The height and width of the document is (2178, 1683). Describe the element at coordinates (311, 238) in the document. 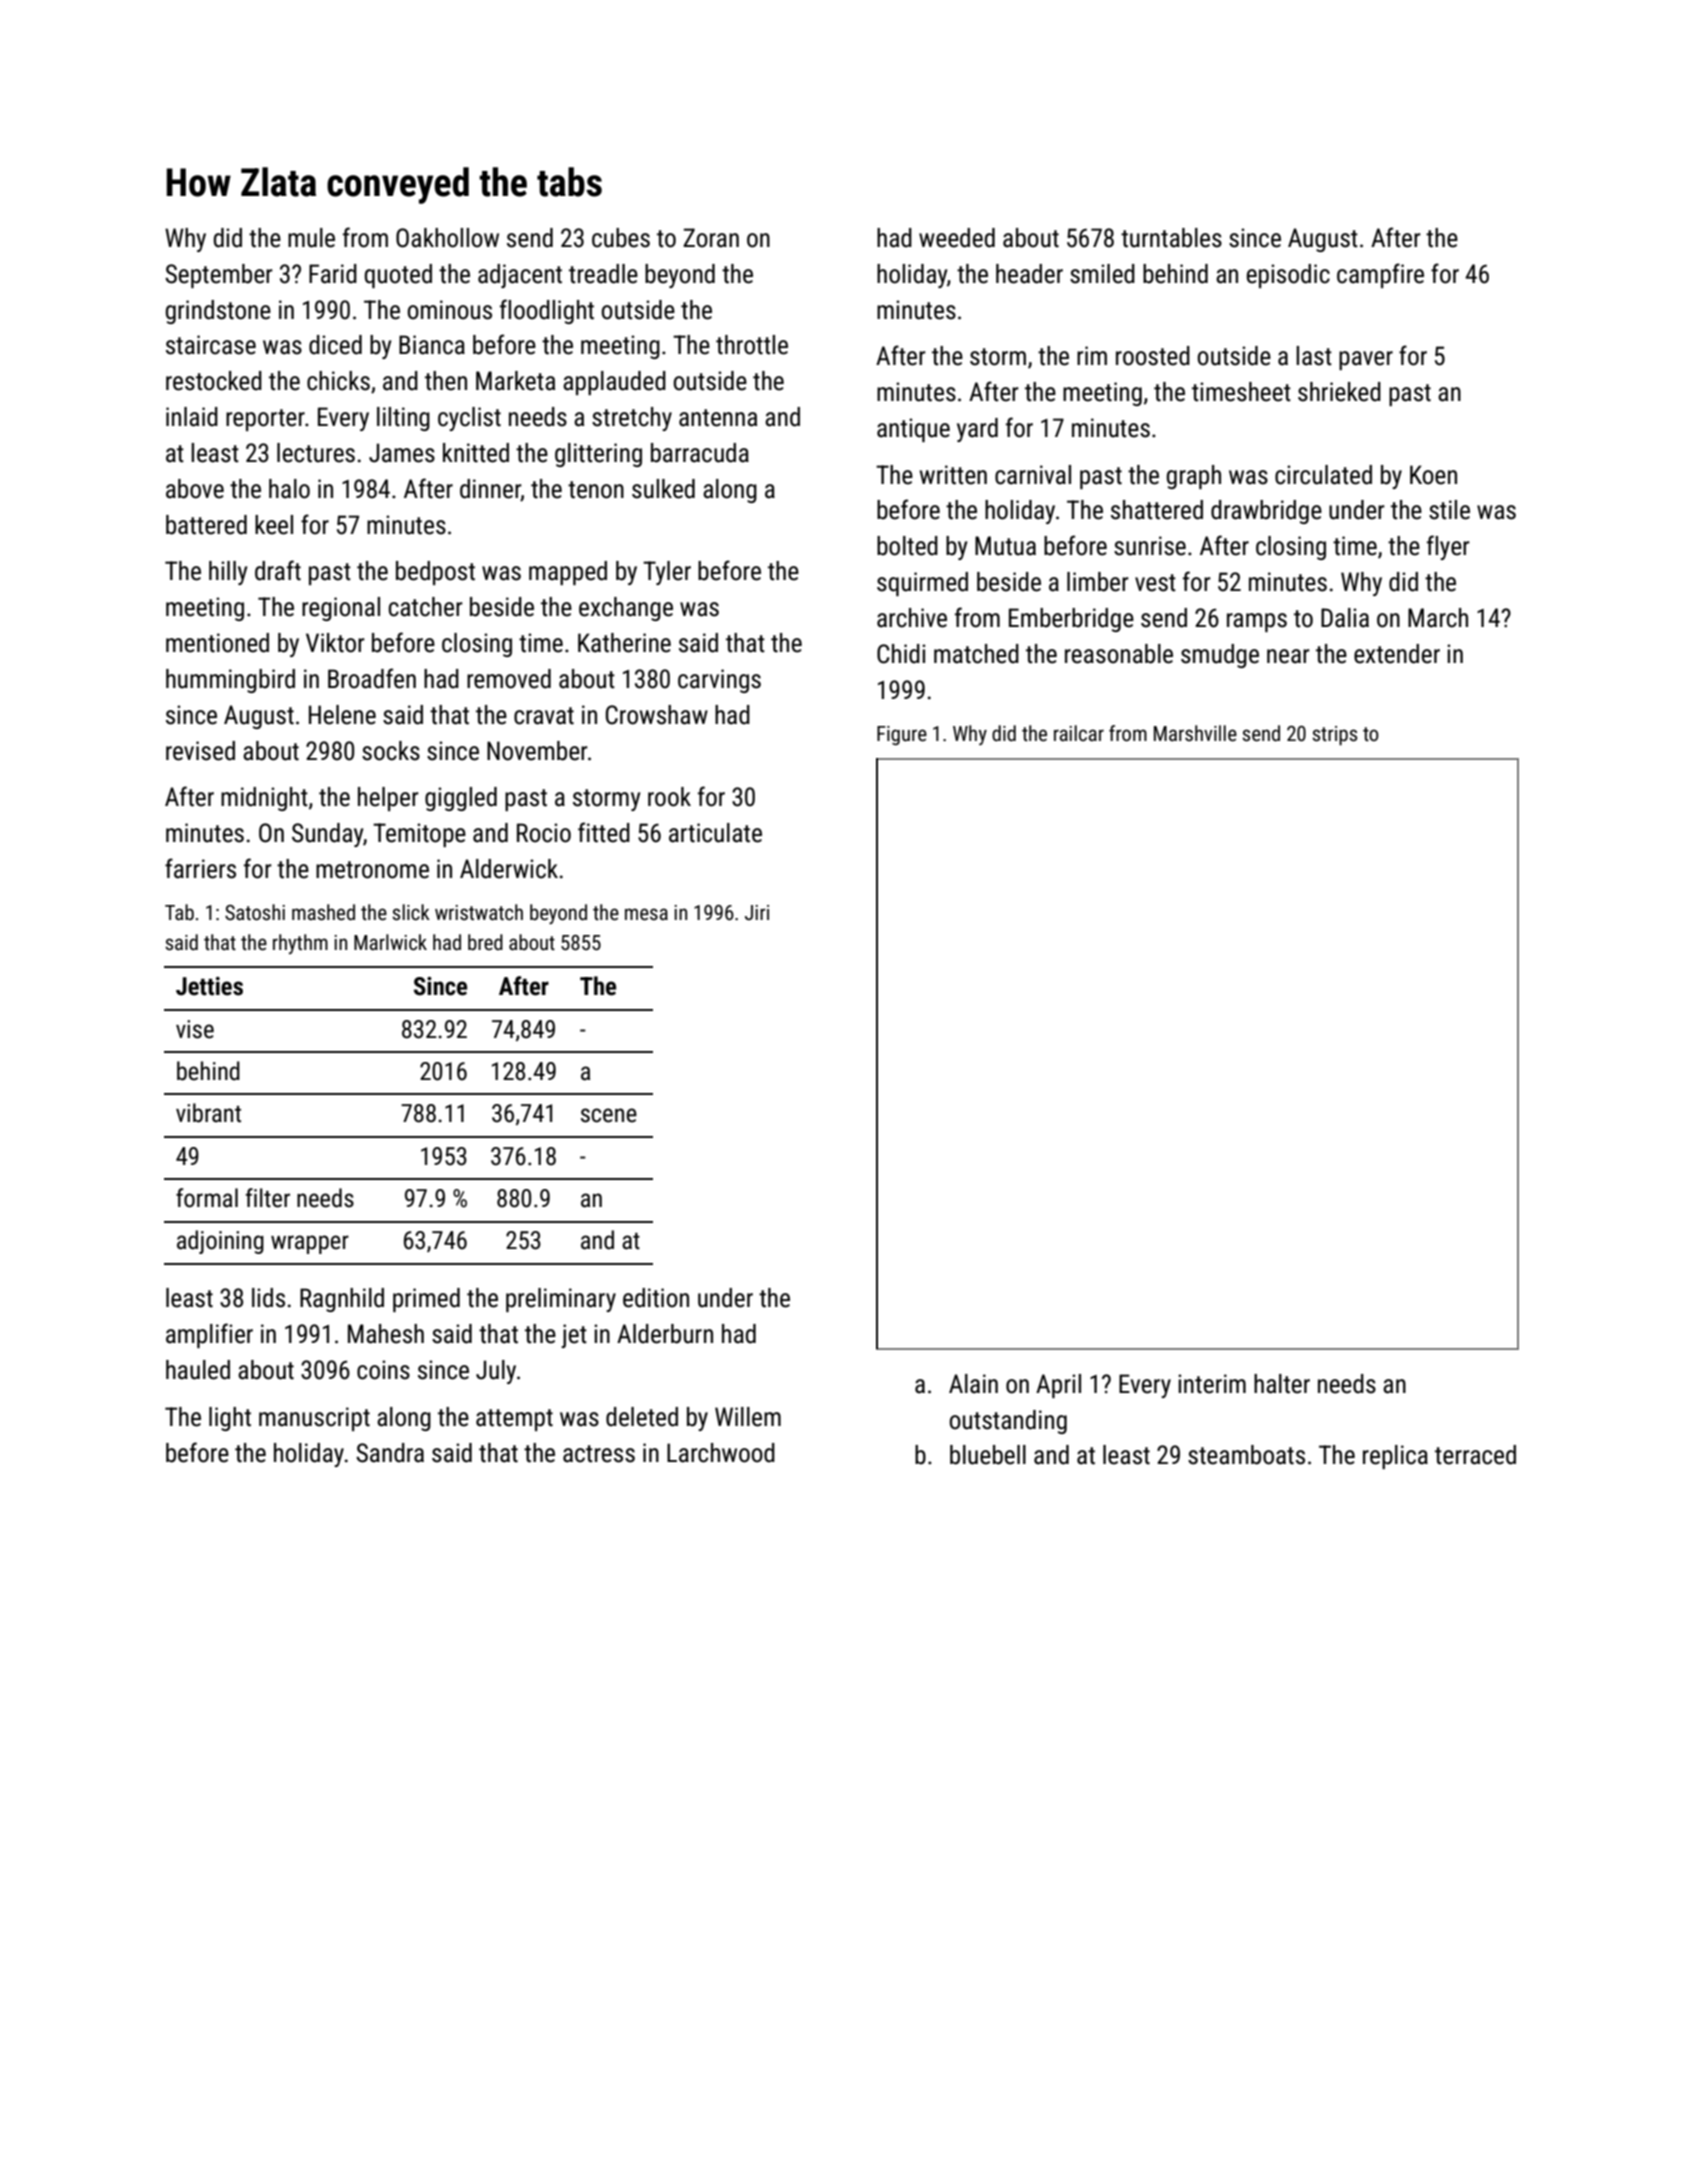

I see `mule` at that location.
